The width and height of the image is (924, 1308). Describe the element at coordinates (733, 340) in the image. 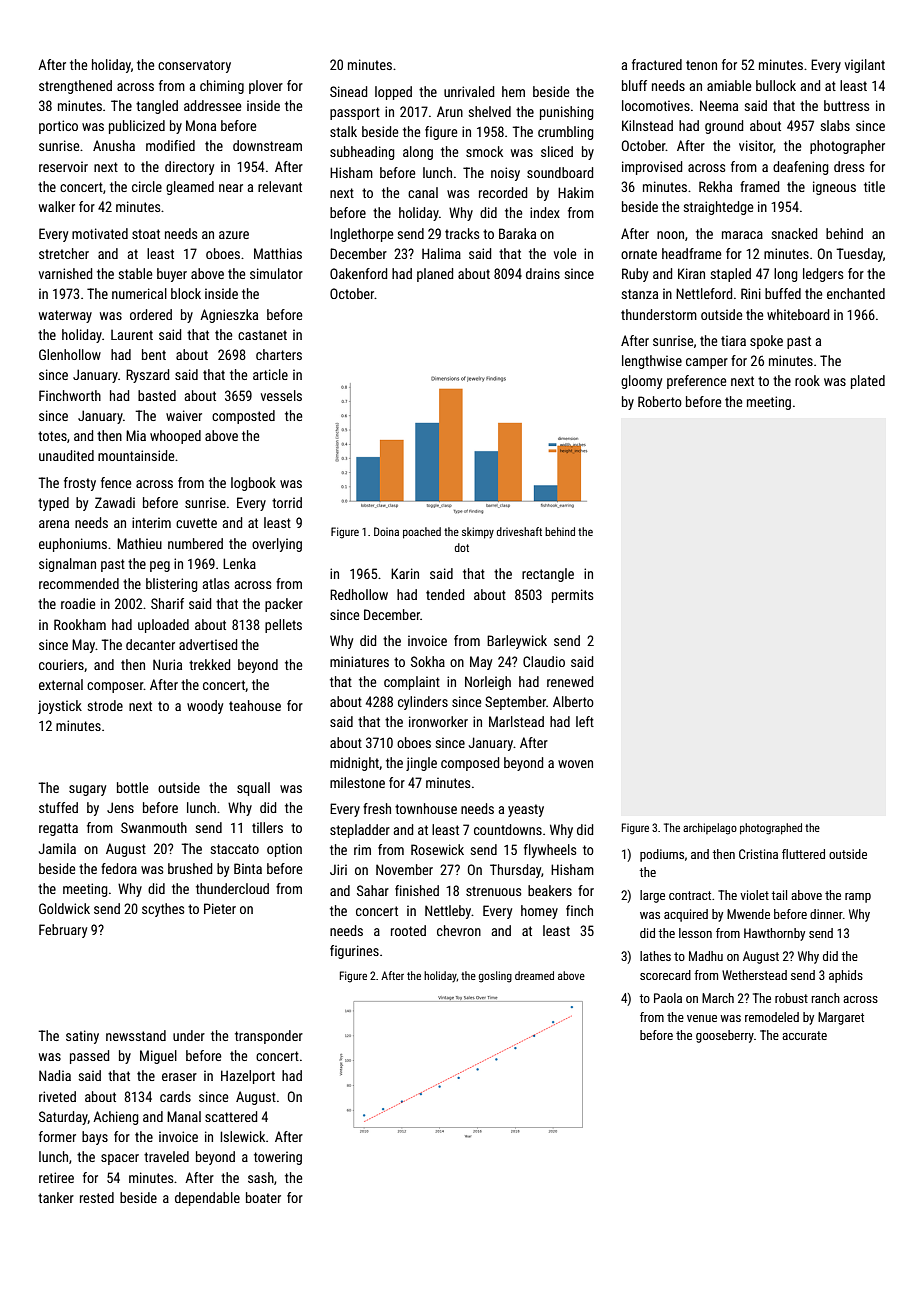

I see `tiara` at that location.
